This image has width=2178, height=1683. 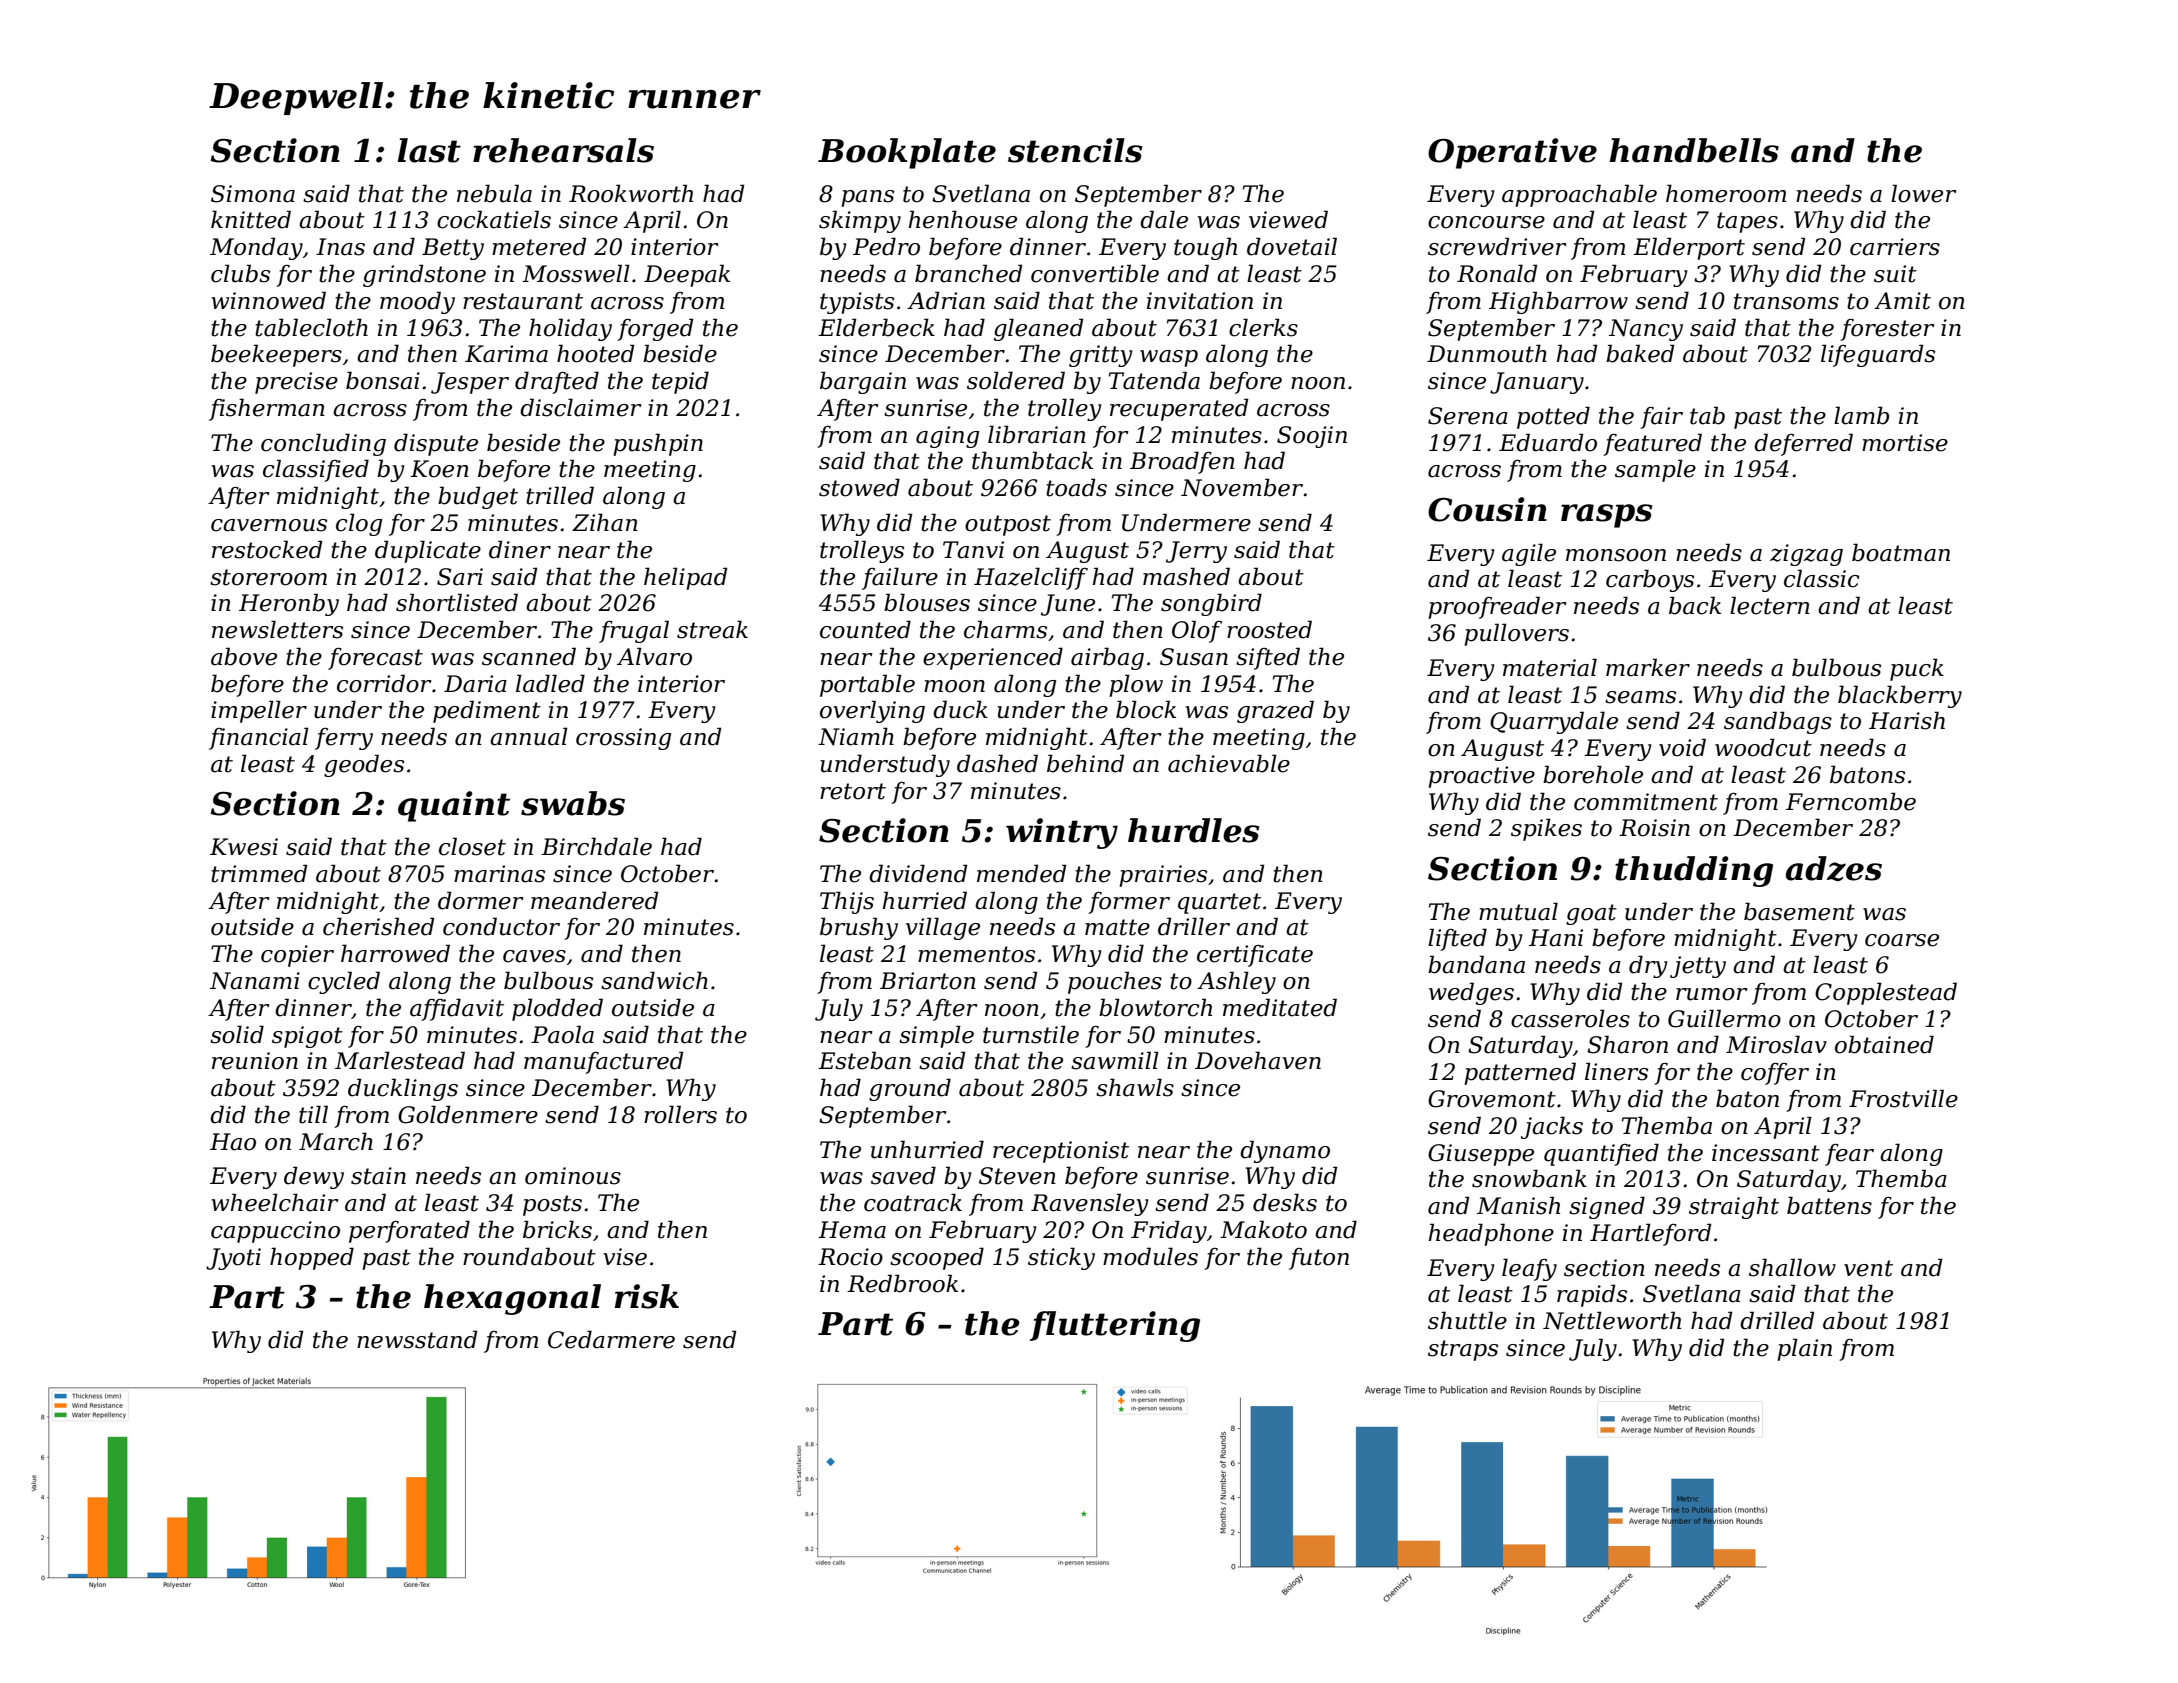 What do you see at coordinates (268, 577) in the image?
I see `storeroom` at bounding box center [268, 577].
